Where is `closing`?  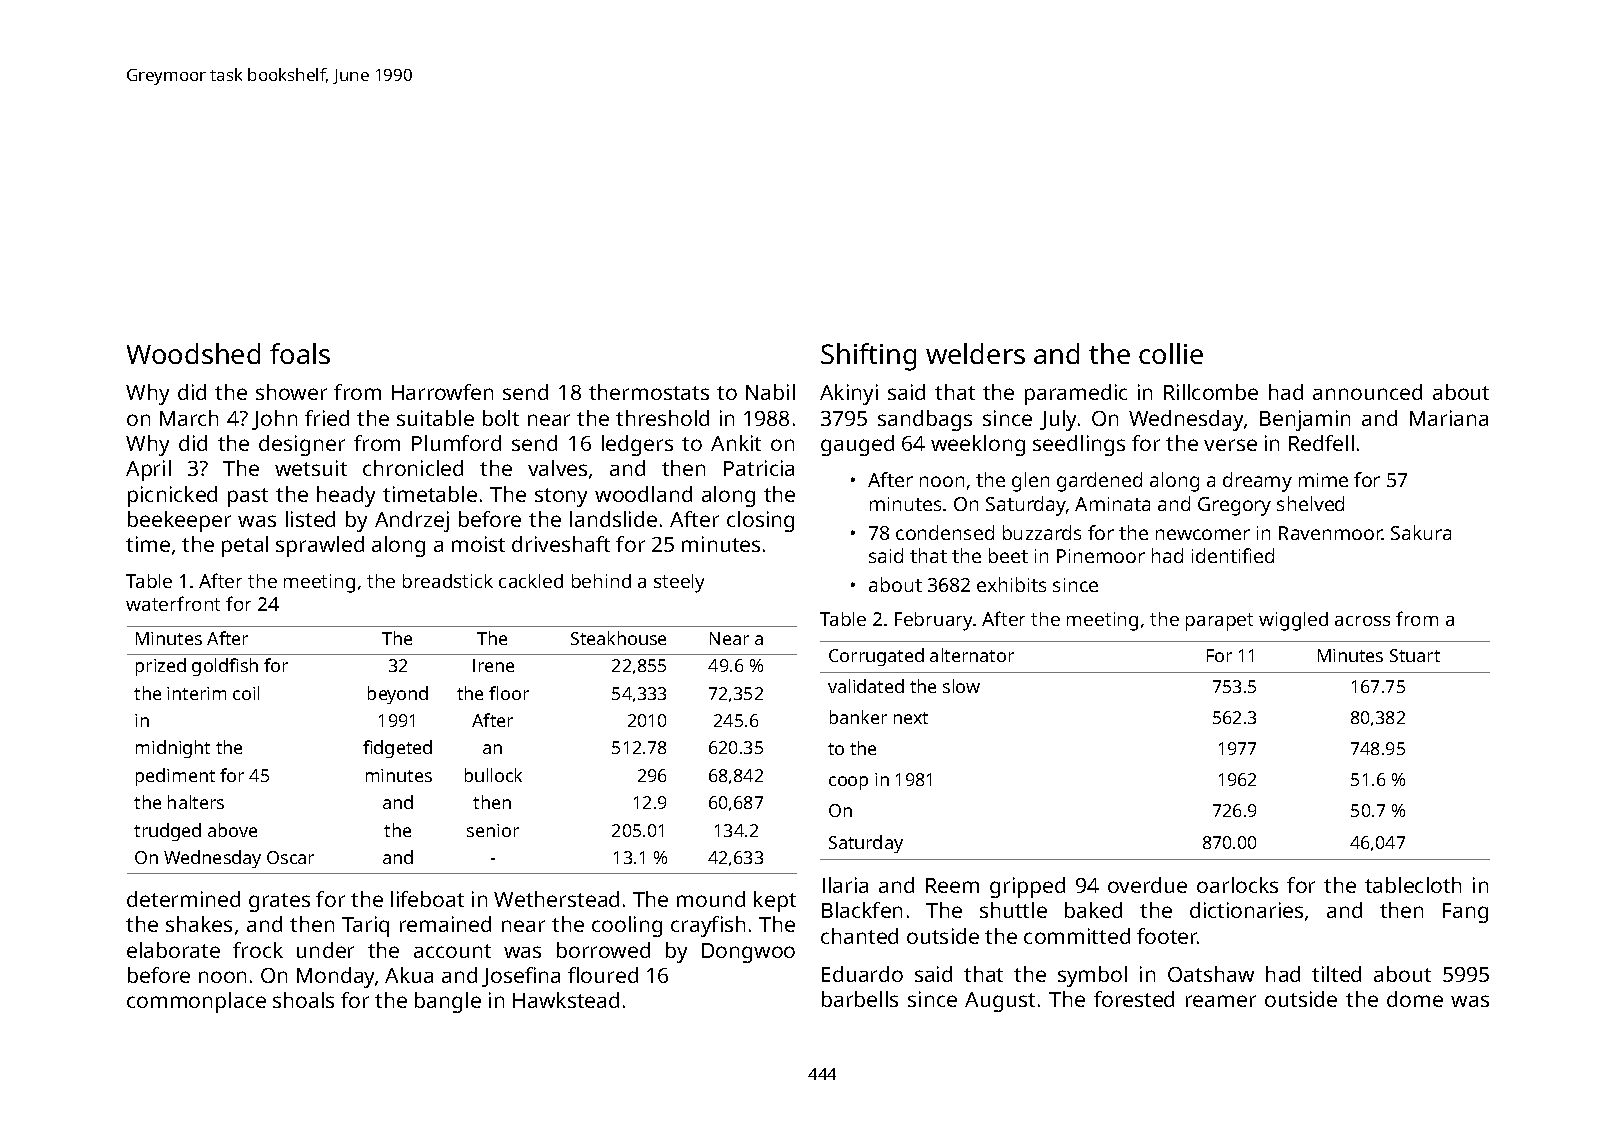 closing is located at coordinates (760, 521).
